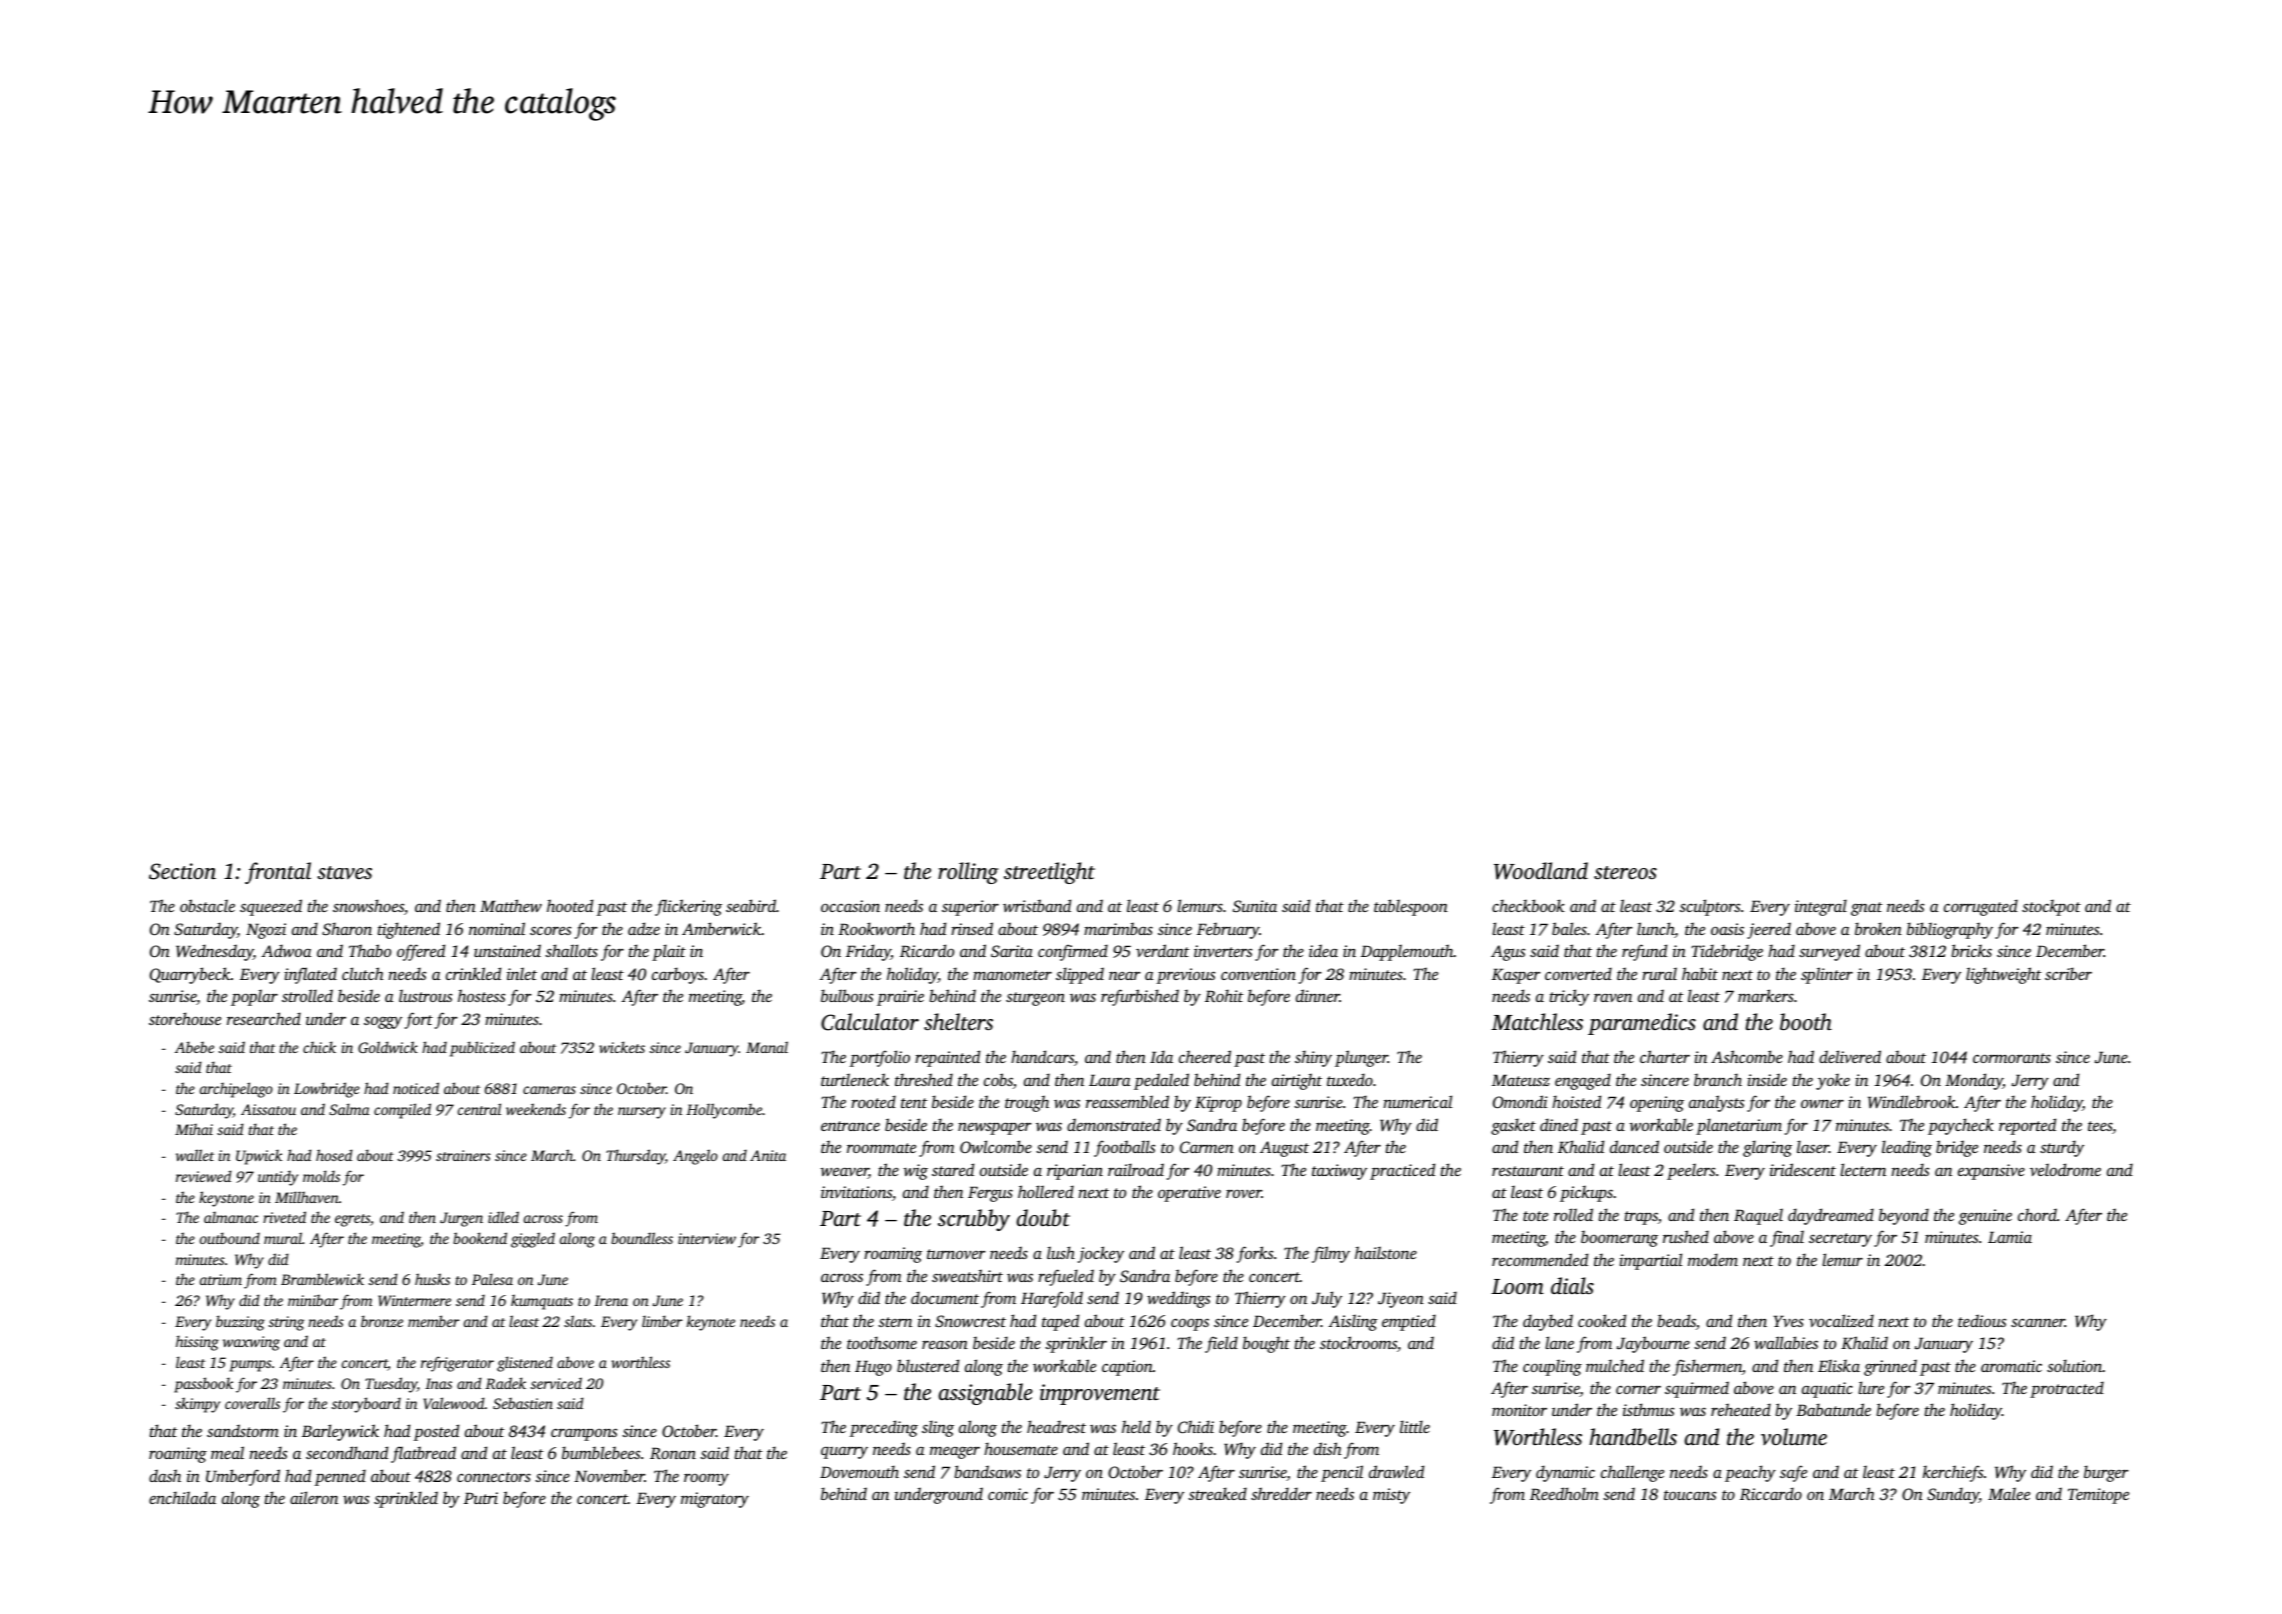 Image resolution: width=2282 pixels, height=1614 pixels. Describe the element at coordinates (314, 1497) in the page. I see `aileron` at that location.
